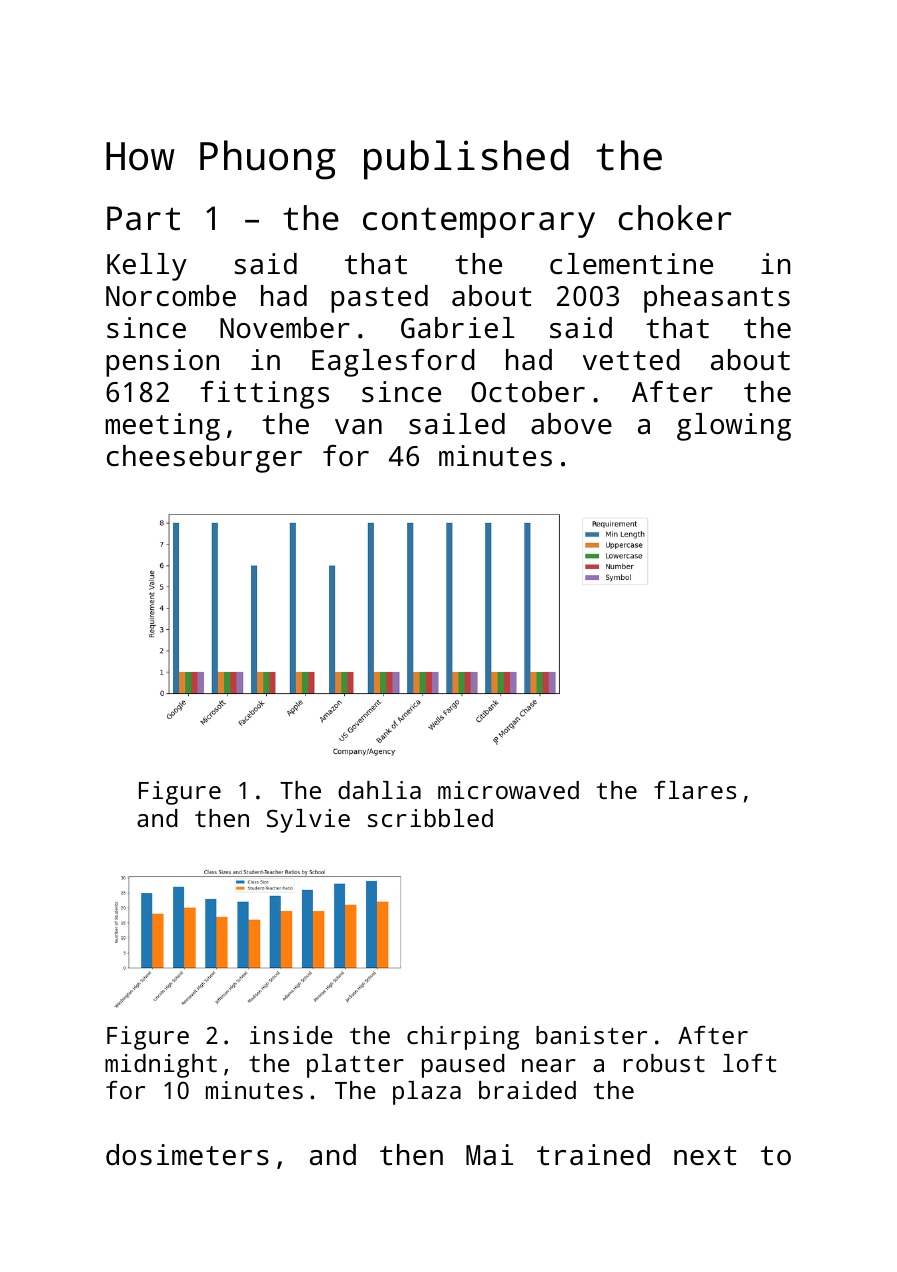 Image resolution: width=897 pixels, height=1272 pixels. I want to click on Sylvie, so click(308, 821).
